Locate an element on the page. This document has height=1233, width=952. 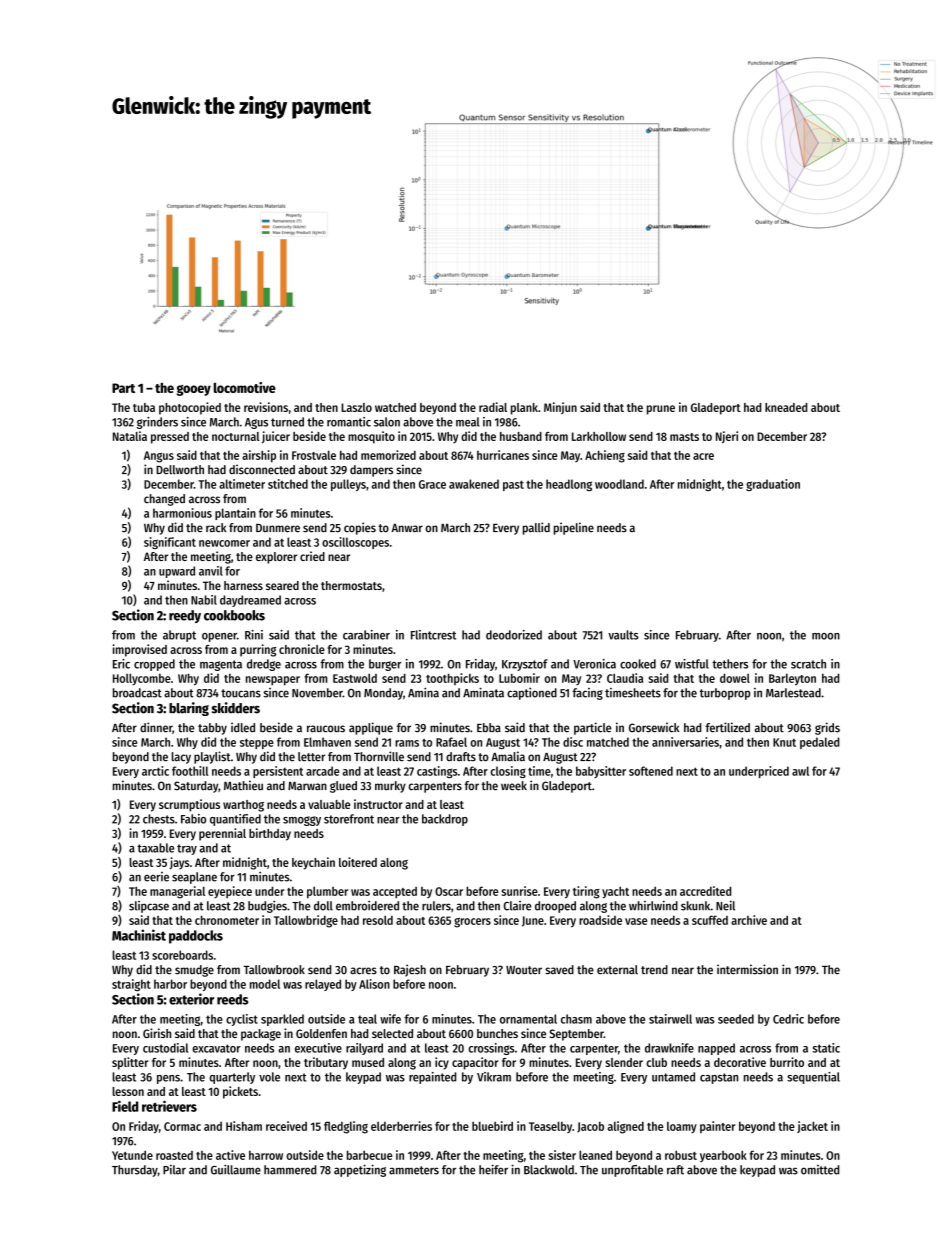
Marlestead is located at coordinates (793, 693).
